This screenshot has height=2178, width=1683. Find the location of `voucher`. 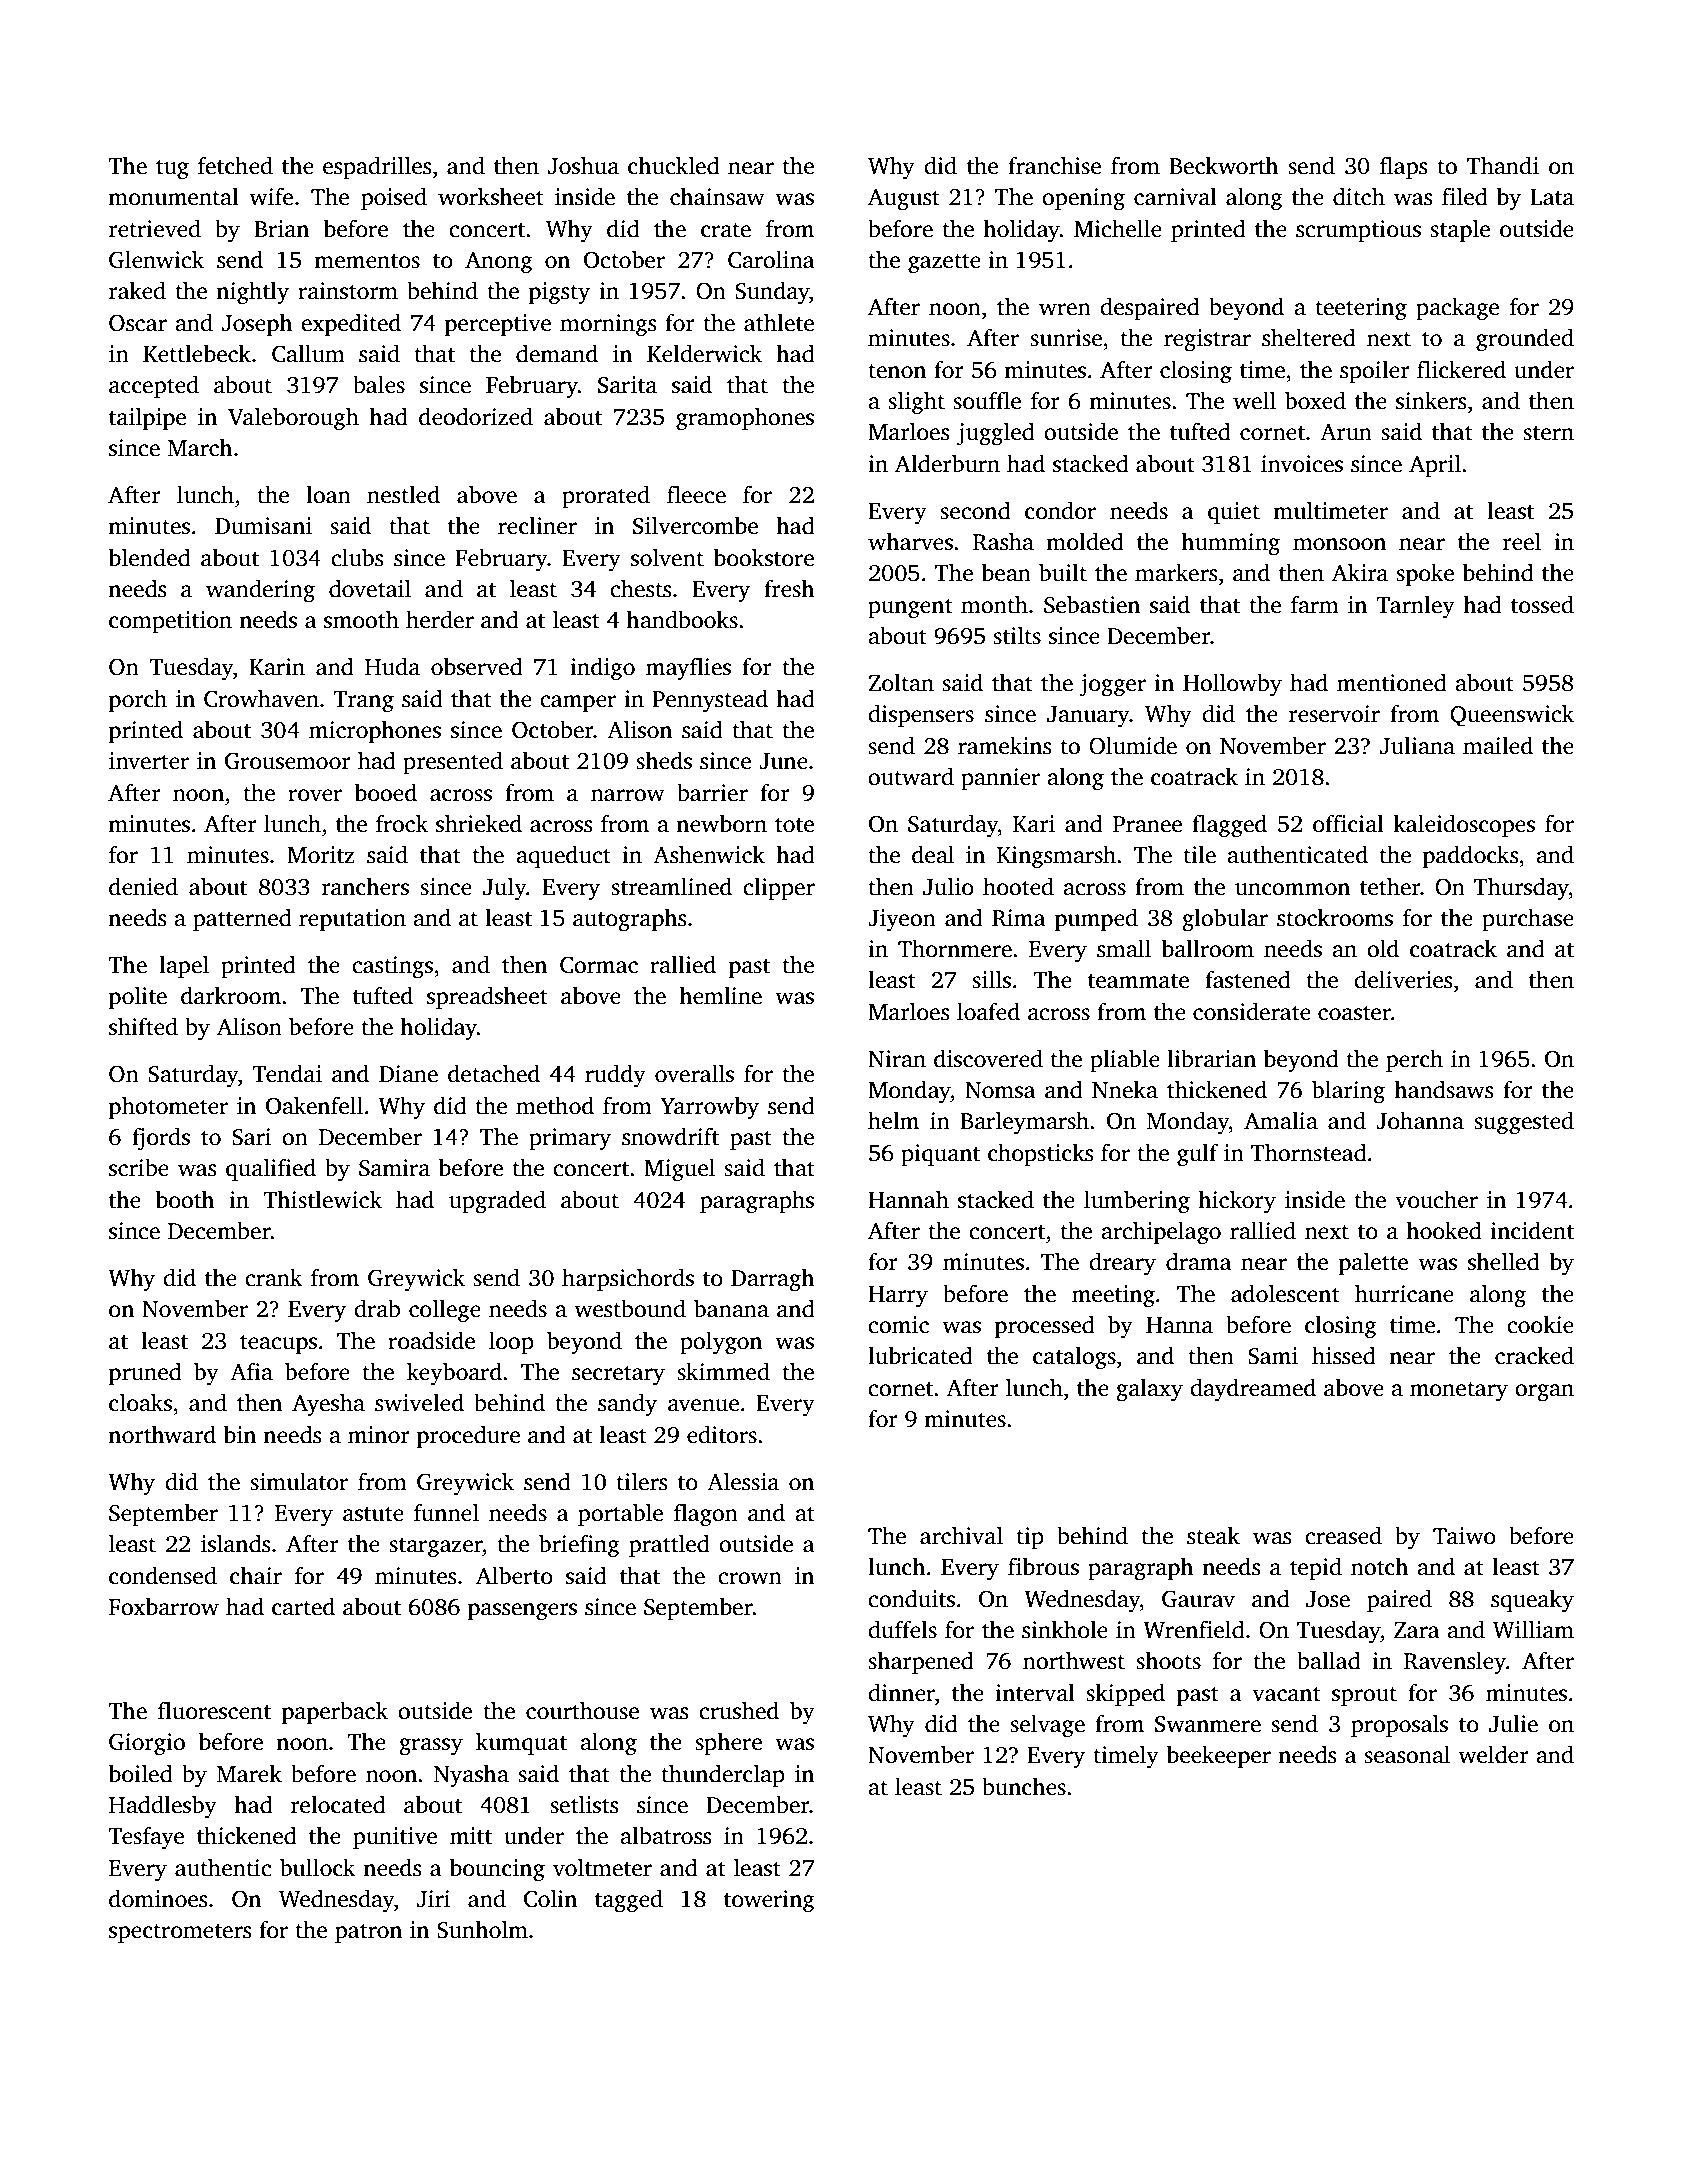

voucher is located at coordinates (1436, 1199).
